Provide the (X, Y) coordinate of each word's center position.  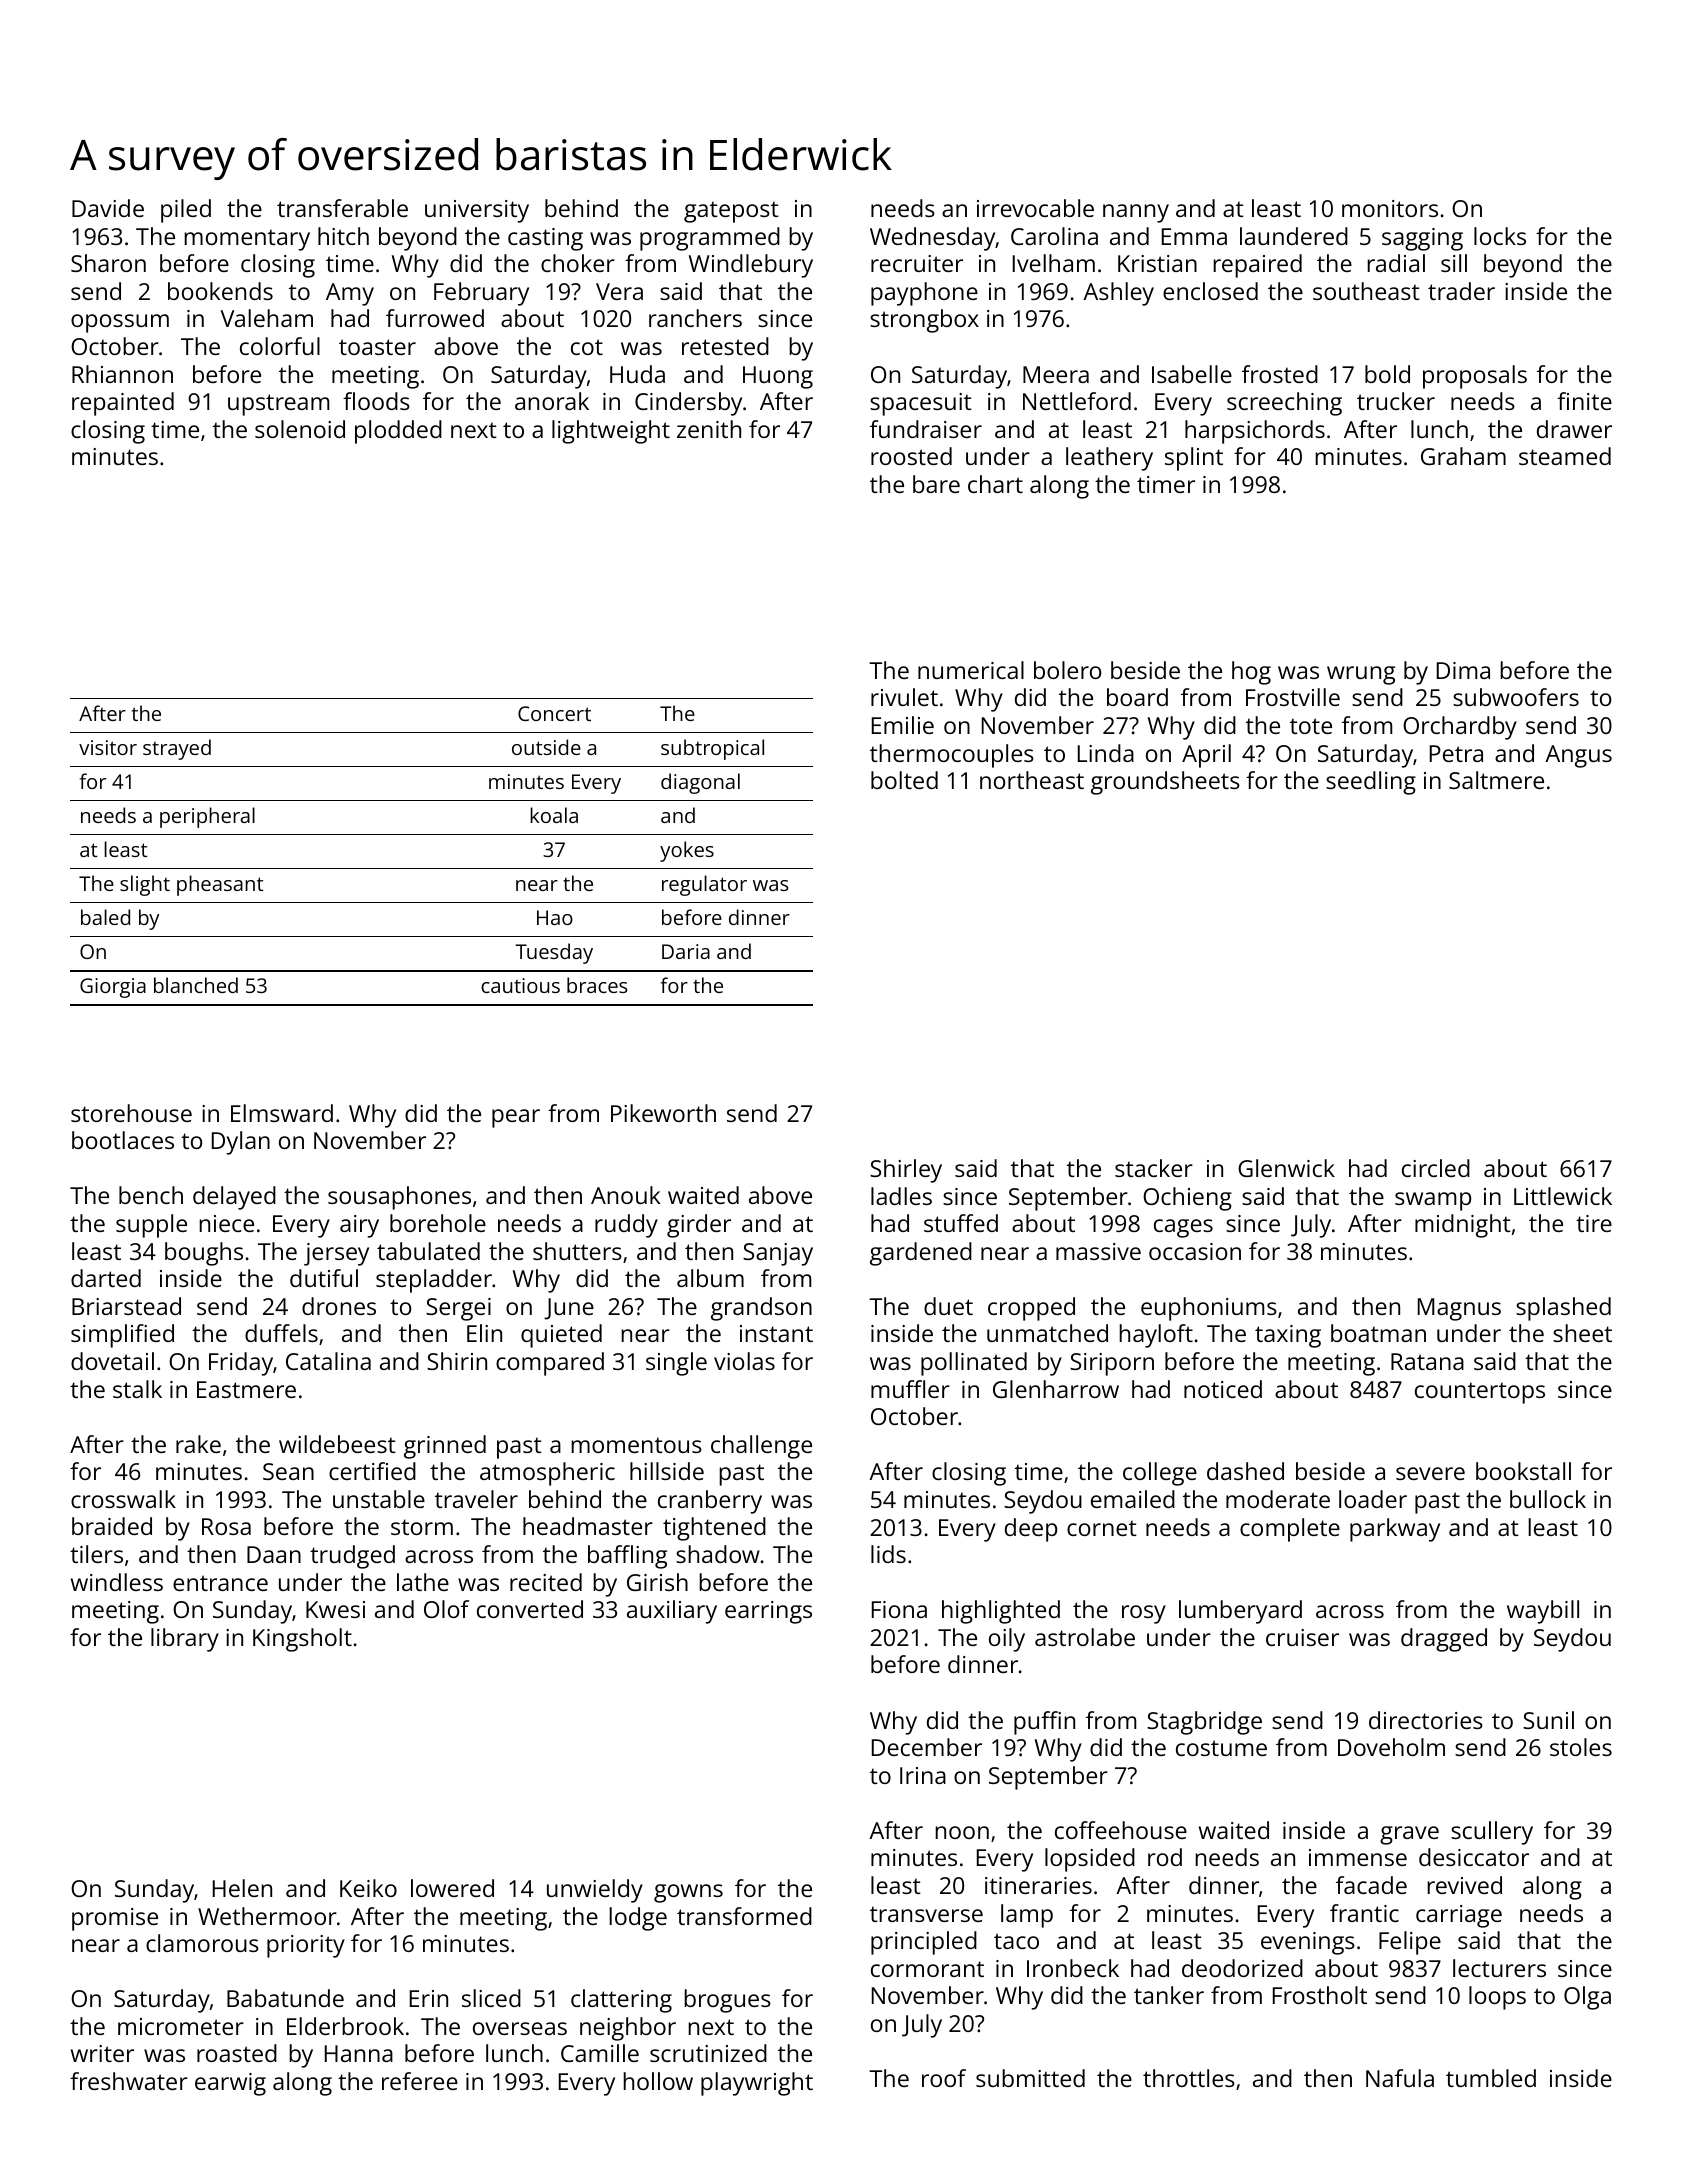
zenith (709, 429)
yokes (687, 851)
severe (1430, 1473)
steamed (1565, 456)
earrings (768, 1612)
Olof (446, 1609)
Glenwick (1286, 1168)
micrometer (181, 2026)
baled (105, 917)
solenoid (300, 429)
